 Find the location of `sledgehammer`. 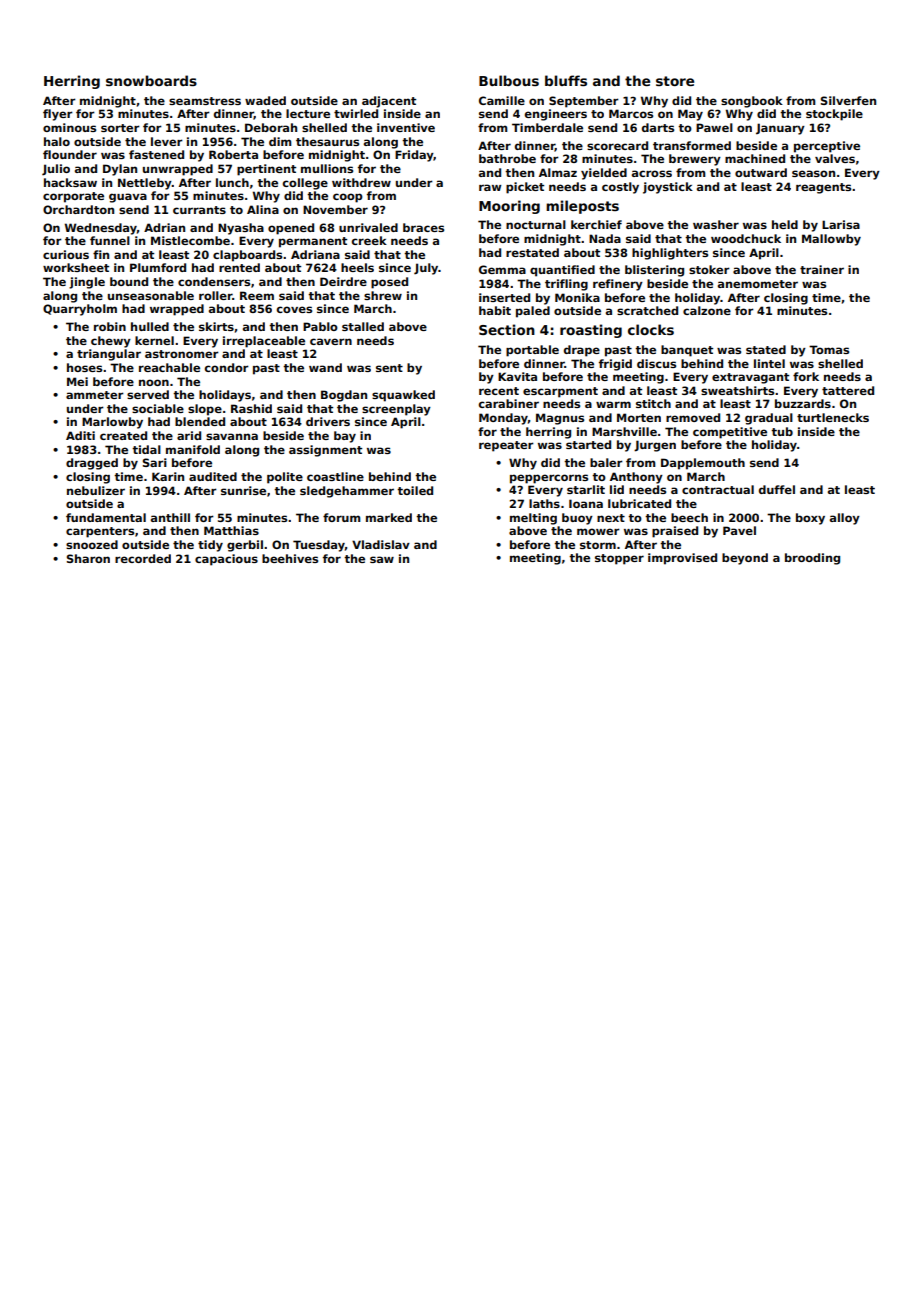

sledgehammer is located at coordinates (347, 492).
